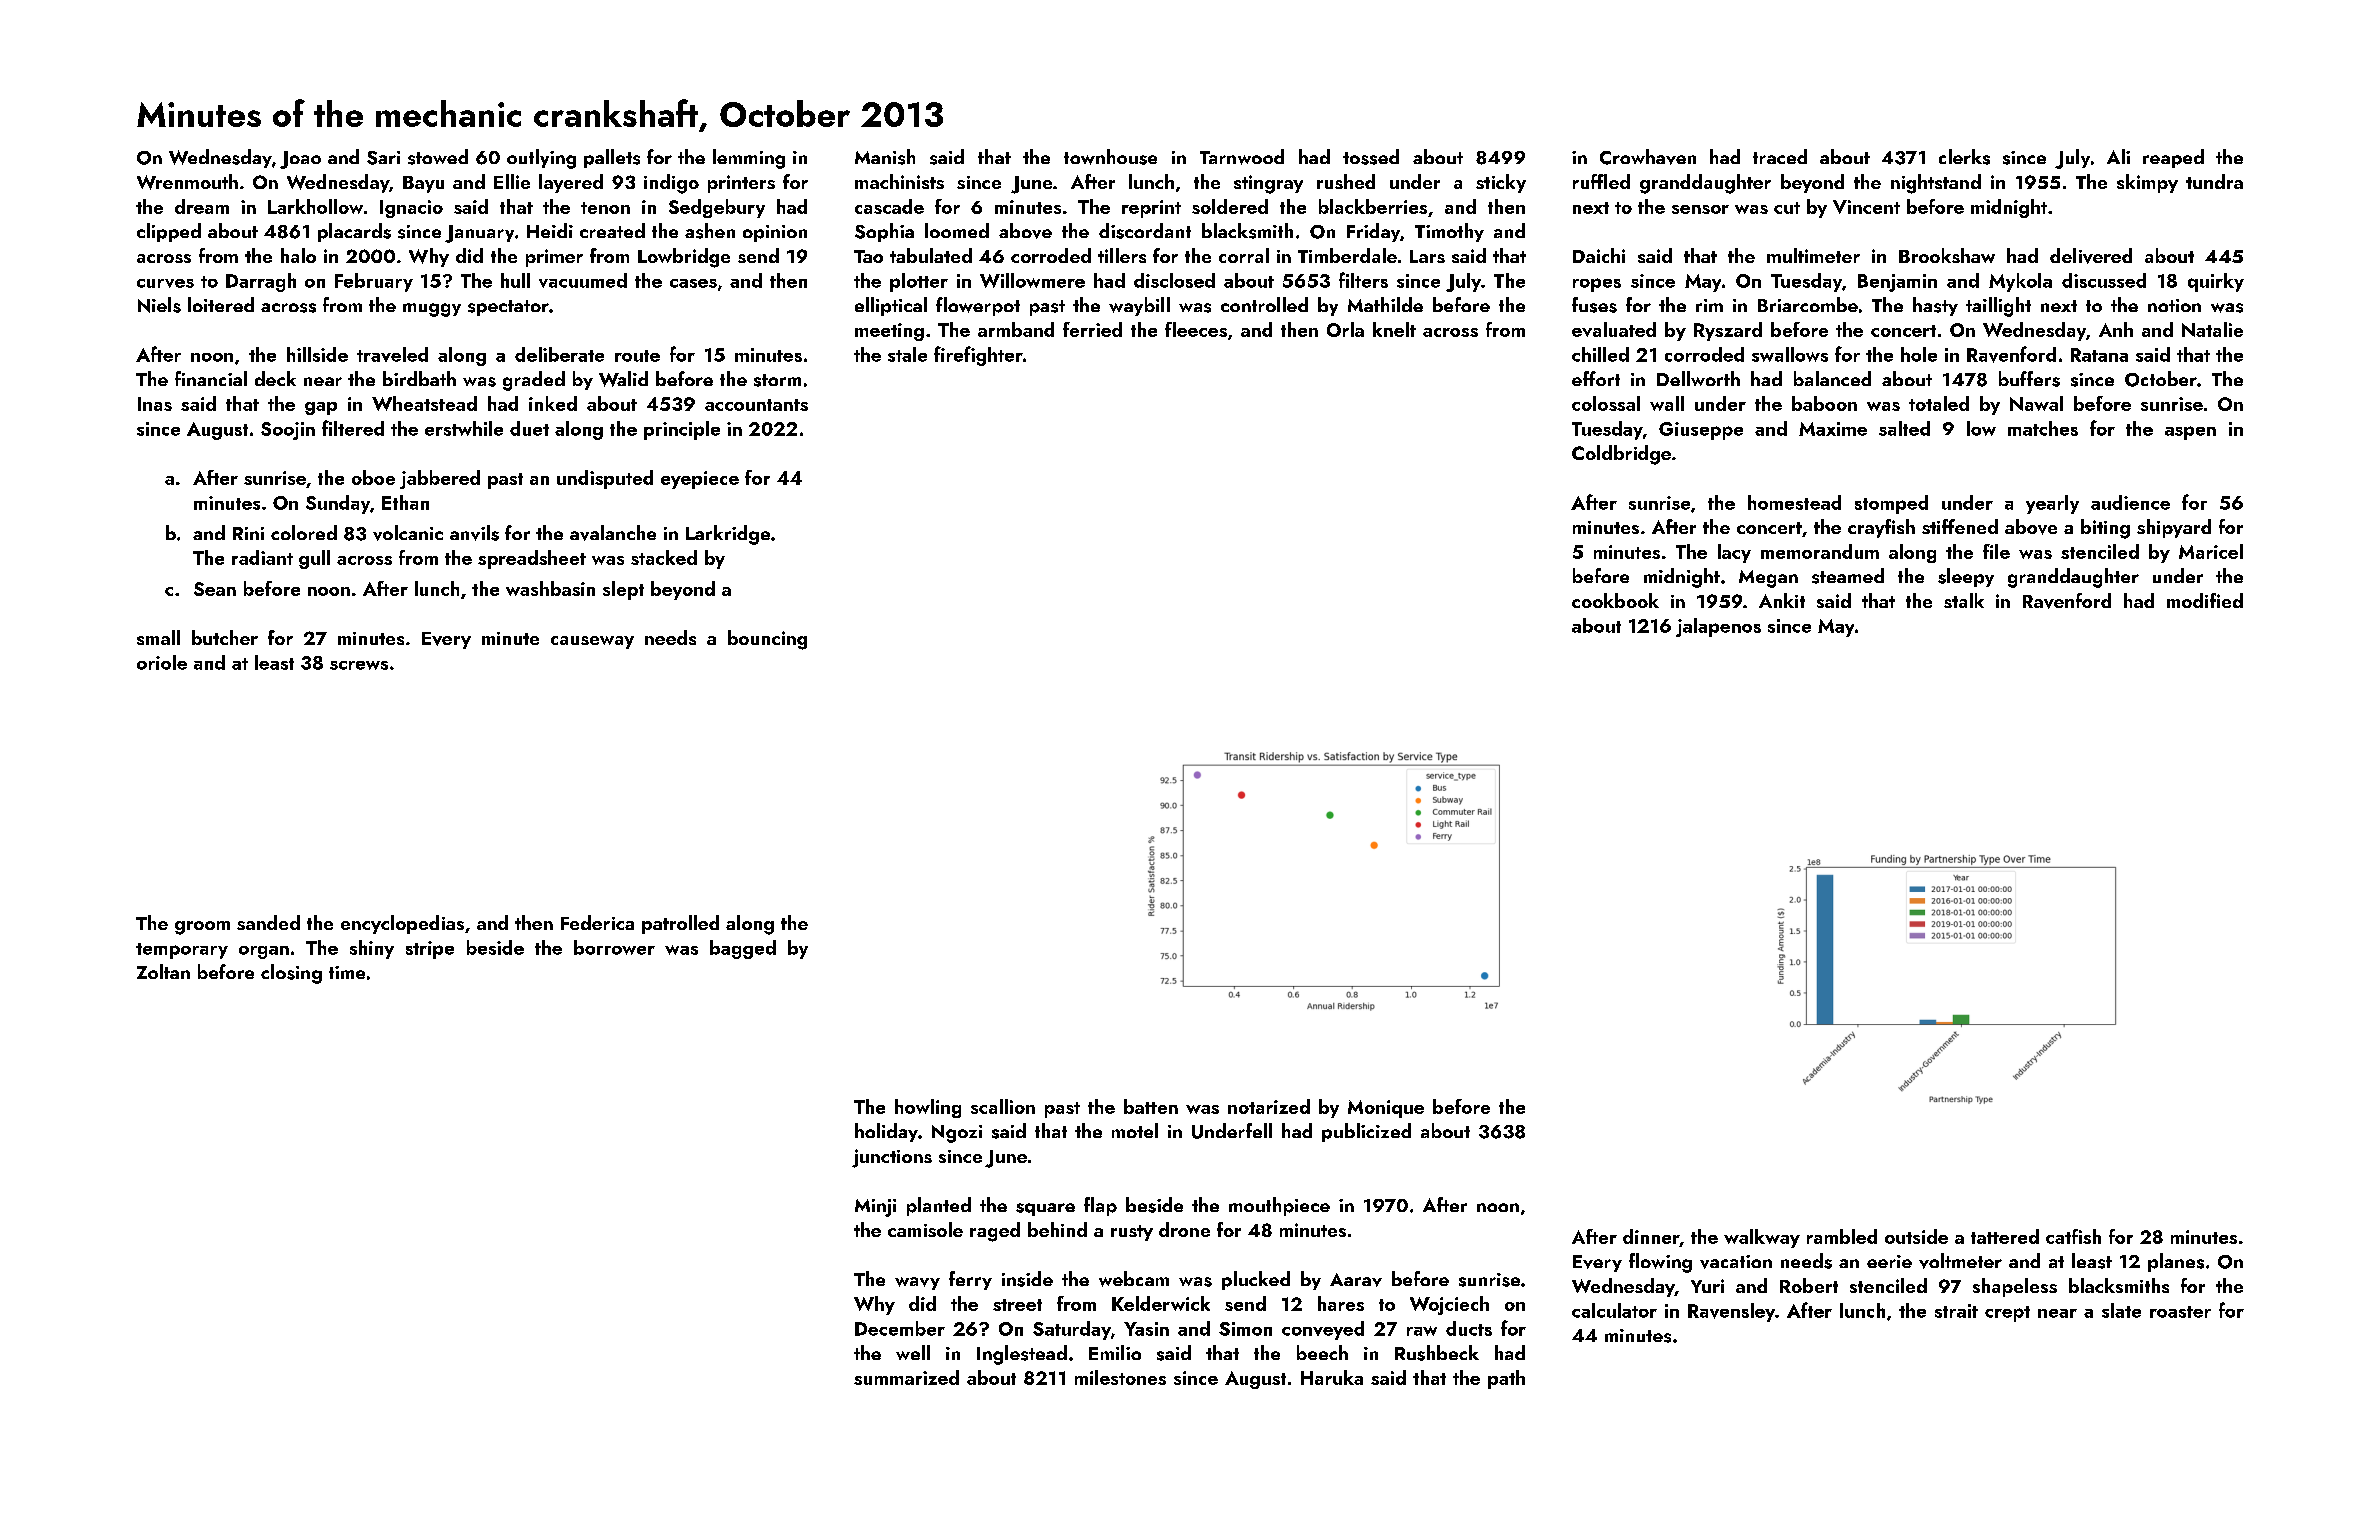  I want to click on reaped, so click(2173, 158).
